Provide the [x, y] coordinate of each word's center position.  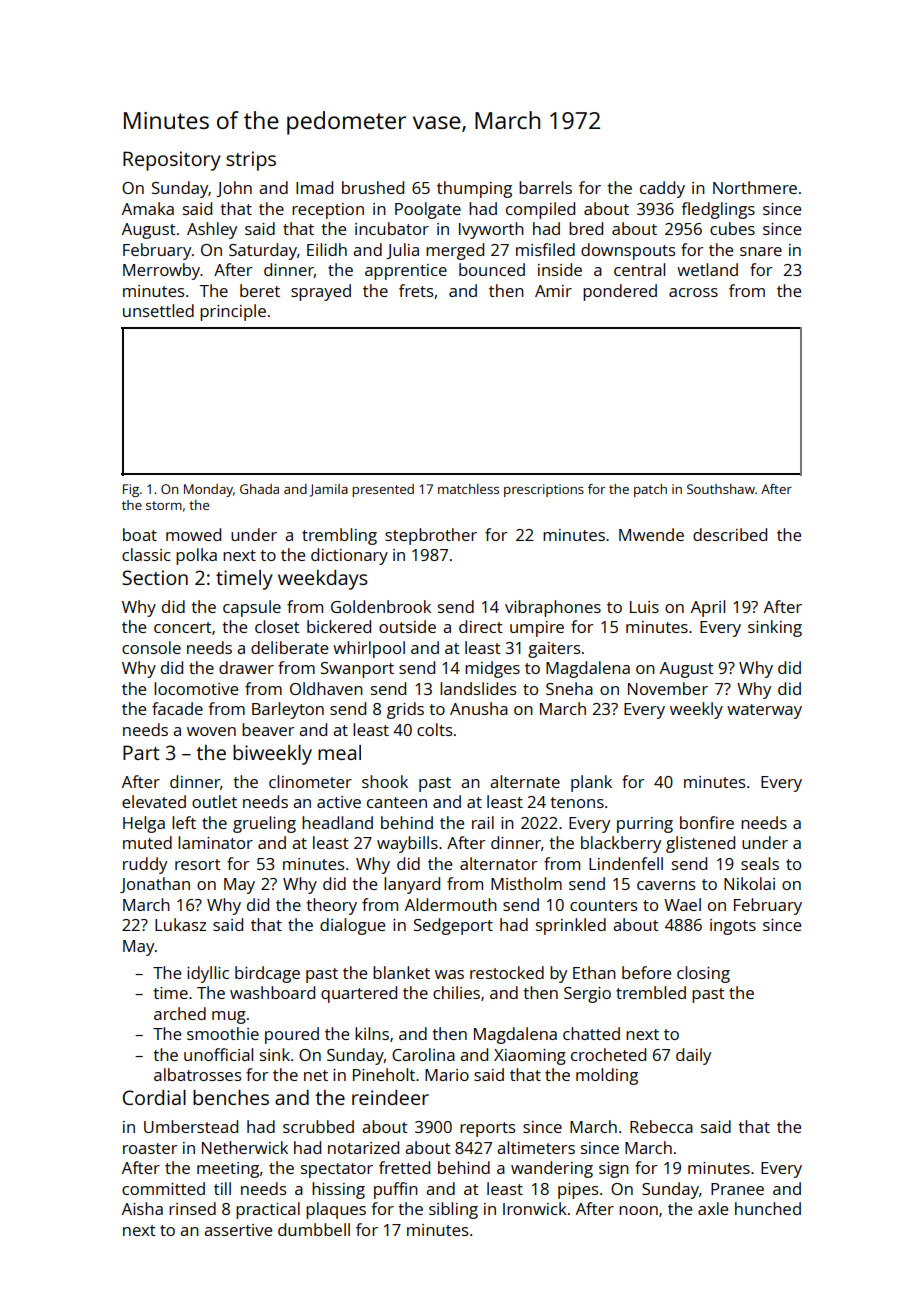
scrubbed [318, 1126]
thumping [474, 189]
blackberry [621, 844]
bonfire [707, 822]
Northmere [755, 187]
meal [339, 752]
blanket [401, 972]
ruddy [145, 865]
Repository [172, 161]
